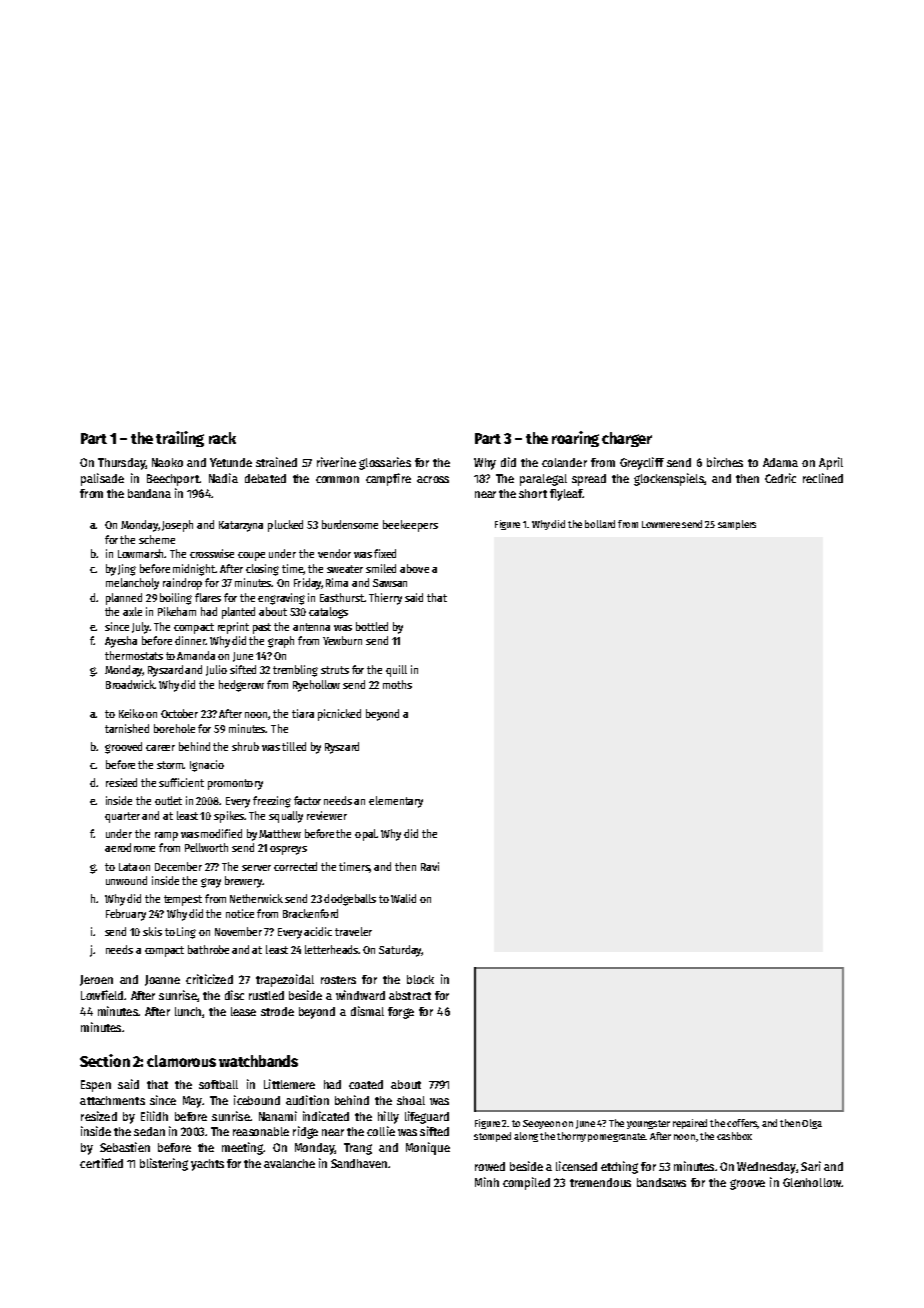 The height and width of the screenshot is (1308, 924). Describe the element at coordinates (690, 1124) in the screenshot. I see `repaired` at that location.
